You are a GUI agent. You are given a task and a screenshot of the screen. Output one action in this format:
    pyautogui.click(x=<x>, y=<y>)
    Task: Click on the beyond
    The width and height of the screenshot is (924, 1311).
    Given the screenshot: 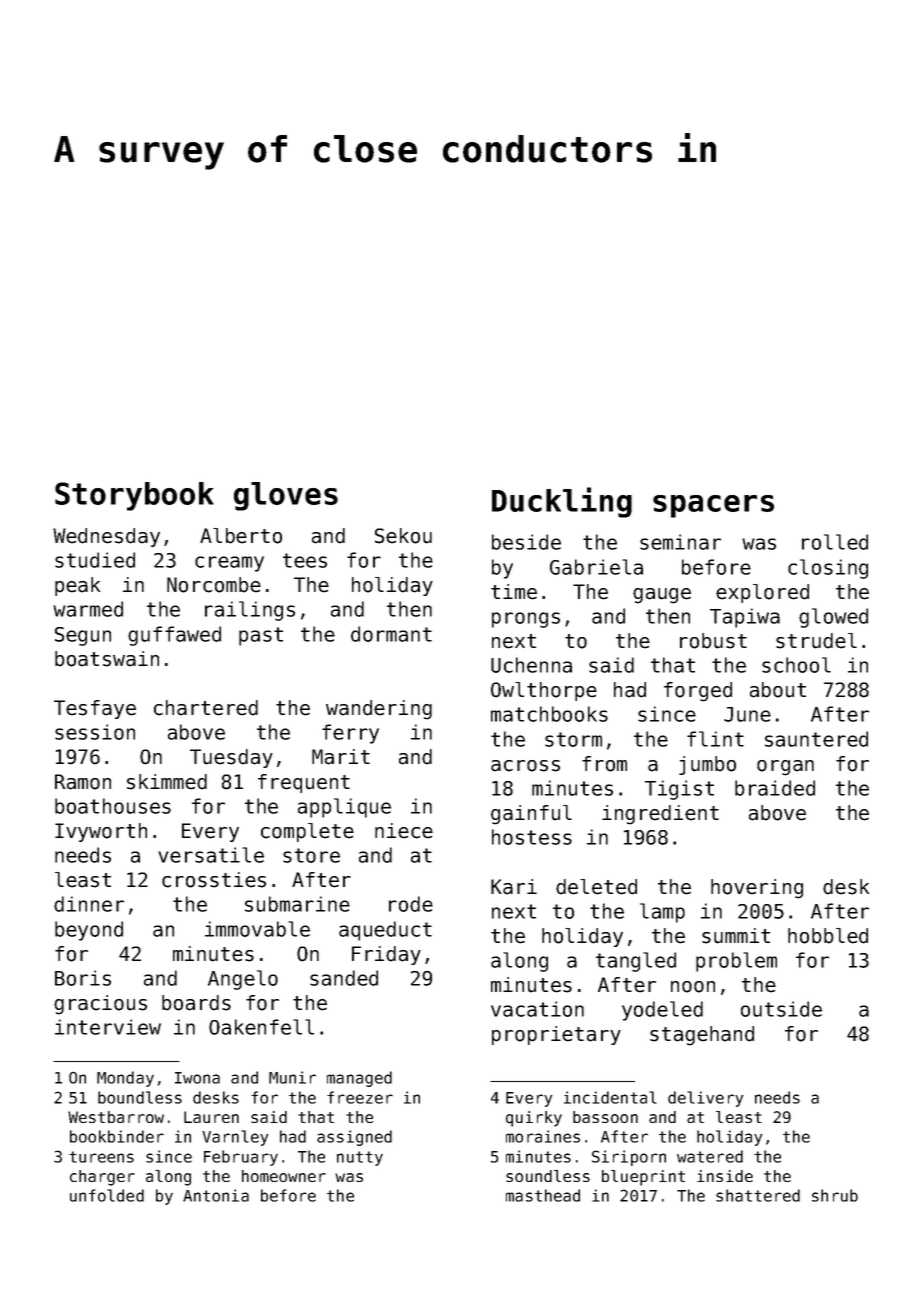 What is the action you would take?
    pyautogui.click(x=89, y=931)
